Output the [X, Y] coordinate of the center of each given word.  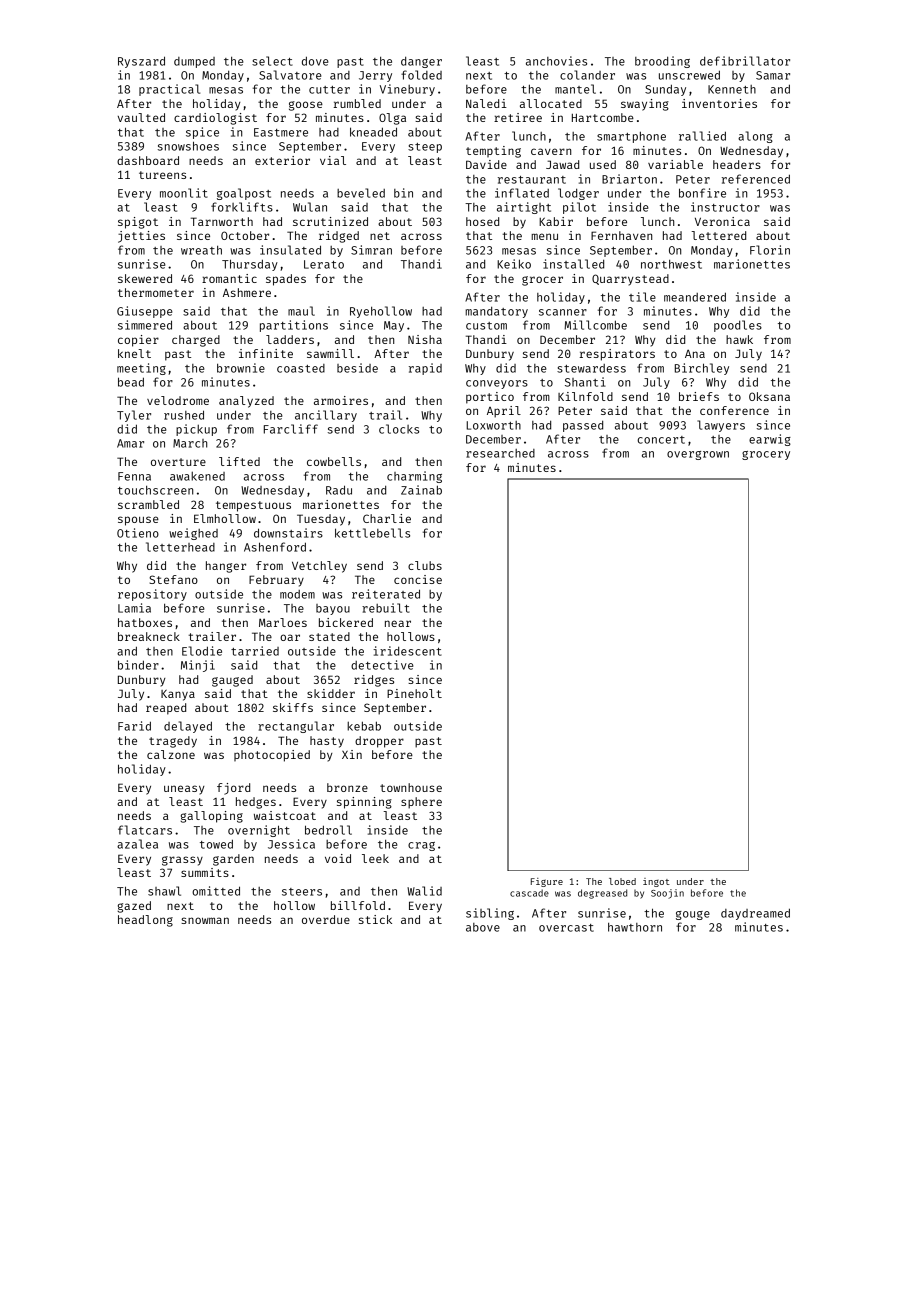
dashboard [148, 160]
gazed [134, 907]
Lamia [134, 608]
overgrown [698, 455]
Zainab [421, 490]
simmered [145, 325]
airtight [524, 208]
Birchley [702, 369]
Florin [770, 250]
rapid [425, 369]
